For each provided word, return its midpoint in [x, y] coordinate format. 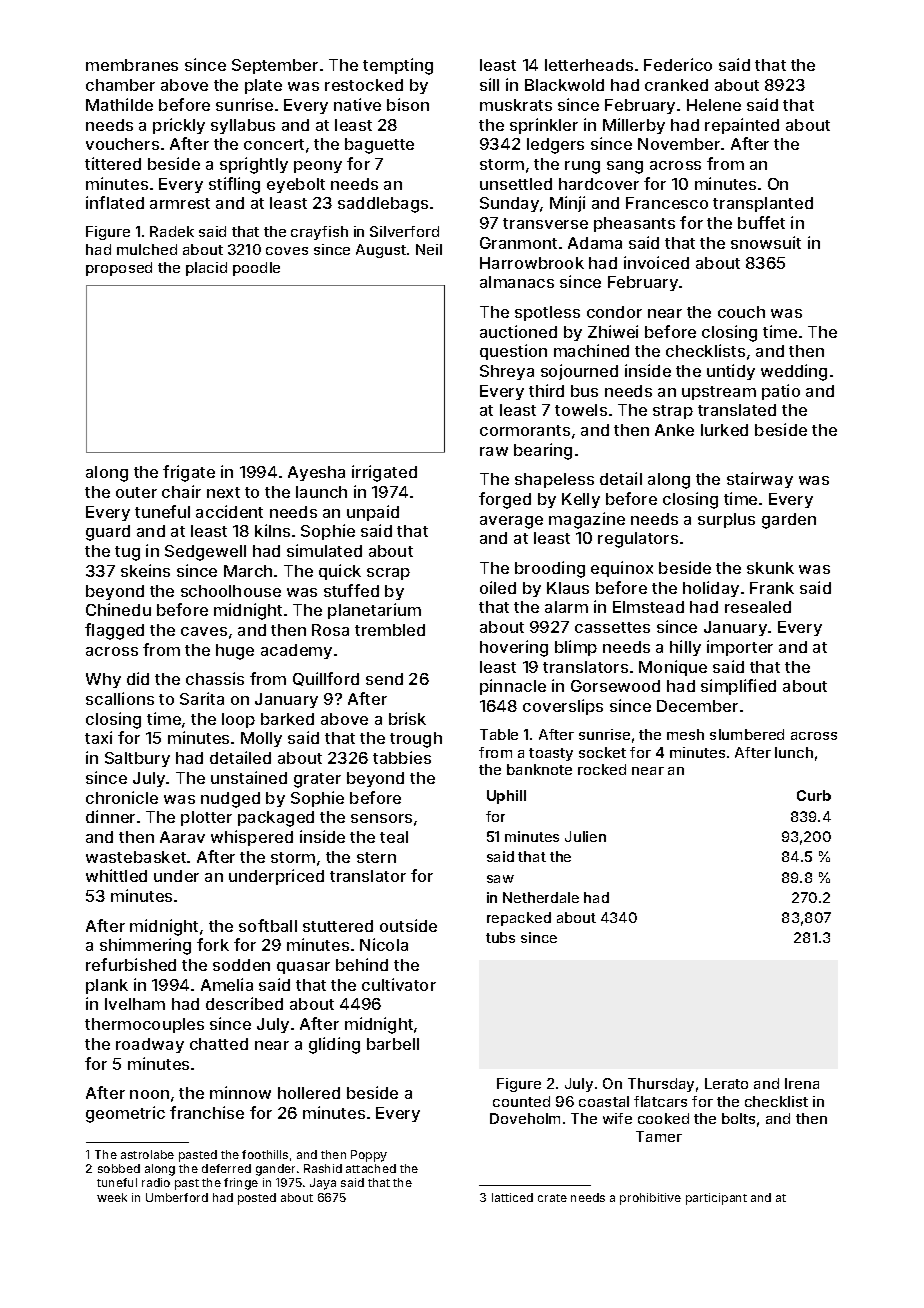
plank [107, 986]
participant [716, 1199]
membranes [132, 65]
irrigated [384, 473]
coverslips [563, 707]
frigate [189, 473]
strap [673, 412]
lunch [794, 752]
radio [156, 1182]
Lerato [726, 1083]
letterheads [589, 65]
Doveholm [525, 1118]
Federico [678, 64]
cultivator [399, 984]
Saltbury [137, 759]
